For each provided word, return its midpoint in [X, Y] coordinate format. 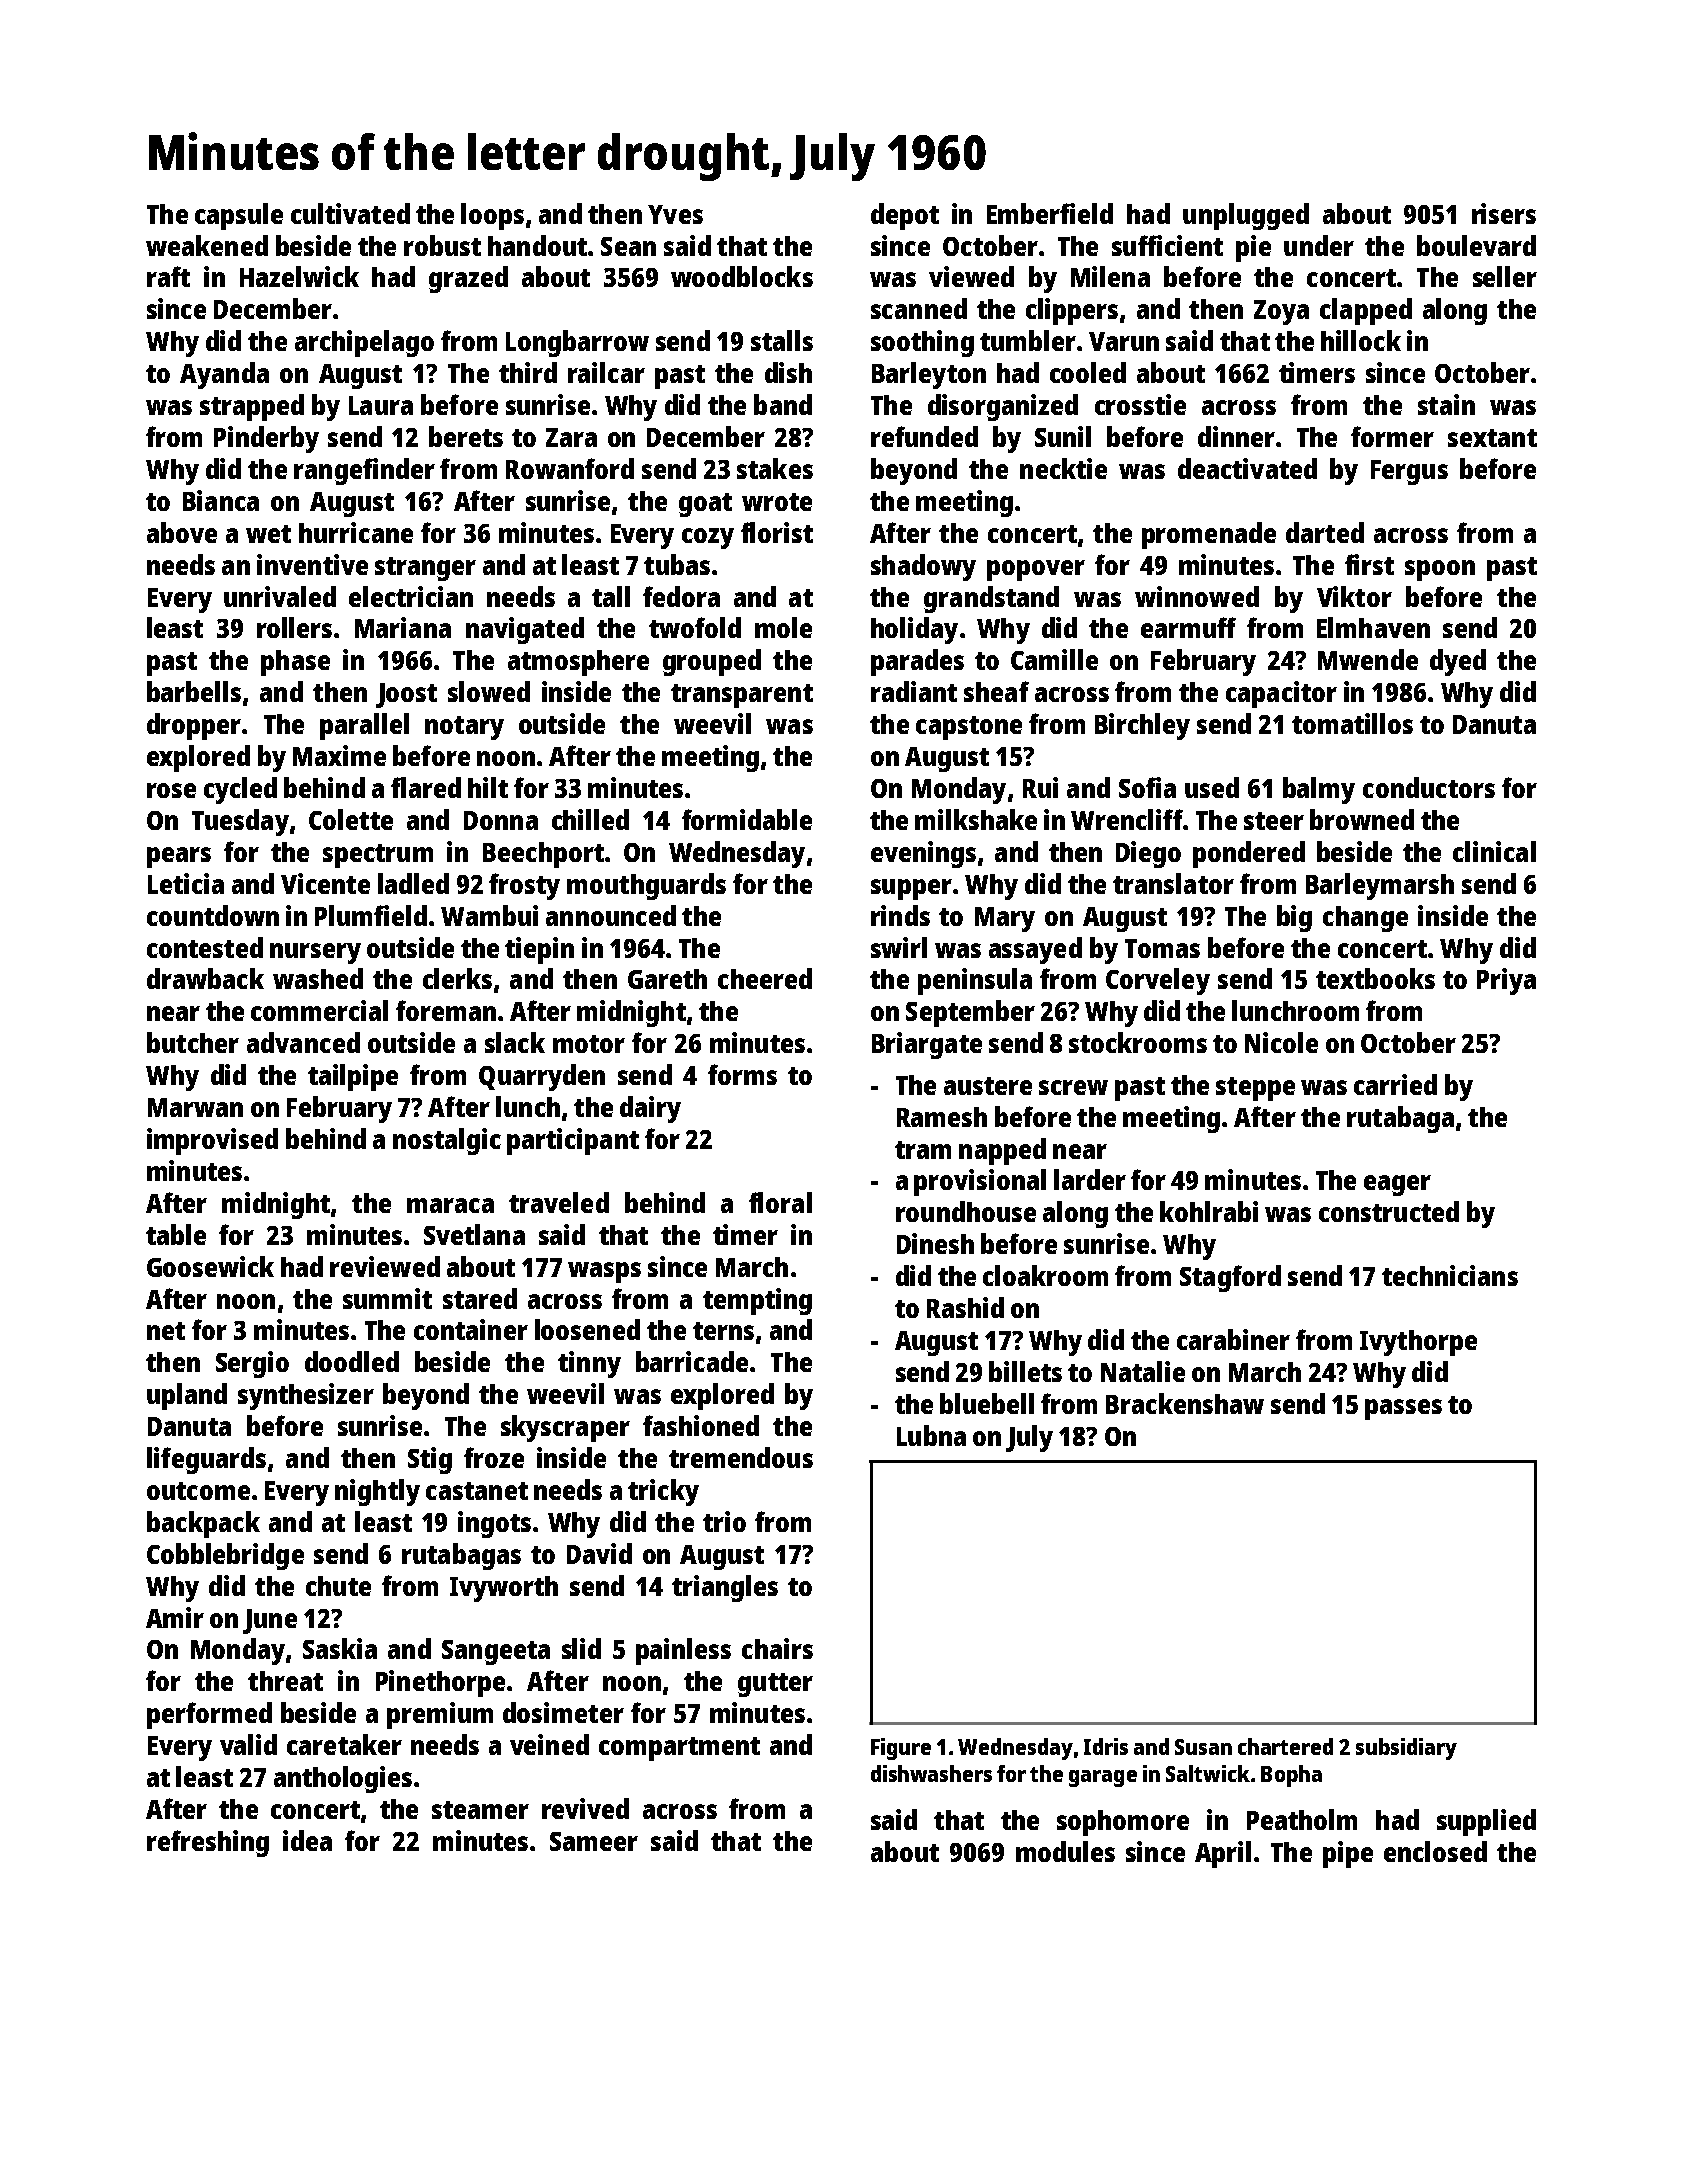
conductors [1429, 787]
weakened [207, 245]
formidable [747, 819]
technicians [1450, 1275]
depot [905, 216]
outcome [198, 1491]
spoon [1440, 570]
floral [780, 1202]
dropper [194, 726]
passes [1403, 1409]
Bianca [221, 500]
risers [1504, 213]
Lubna [931, 1435]
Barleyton [929, 375]
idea [307, 1840]
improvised [212, 1141]
